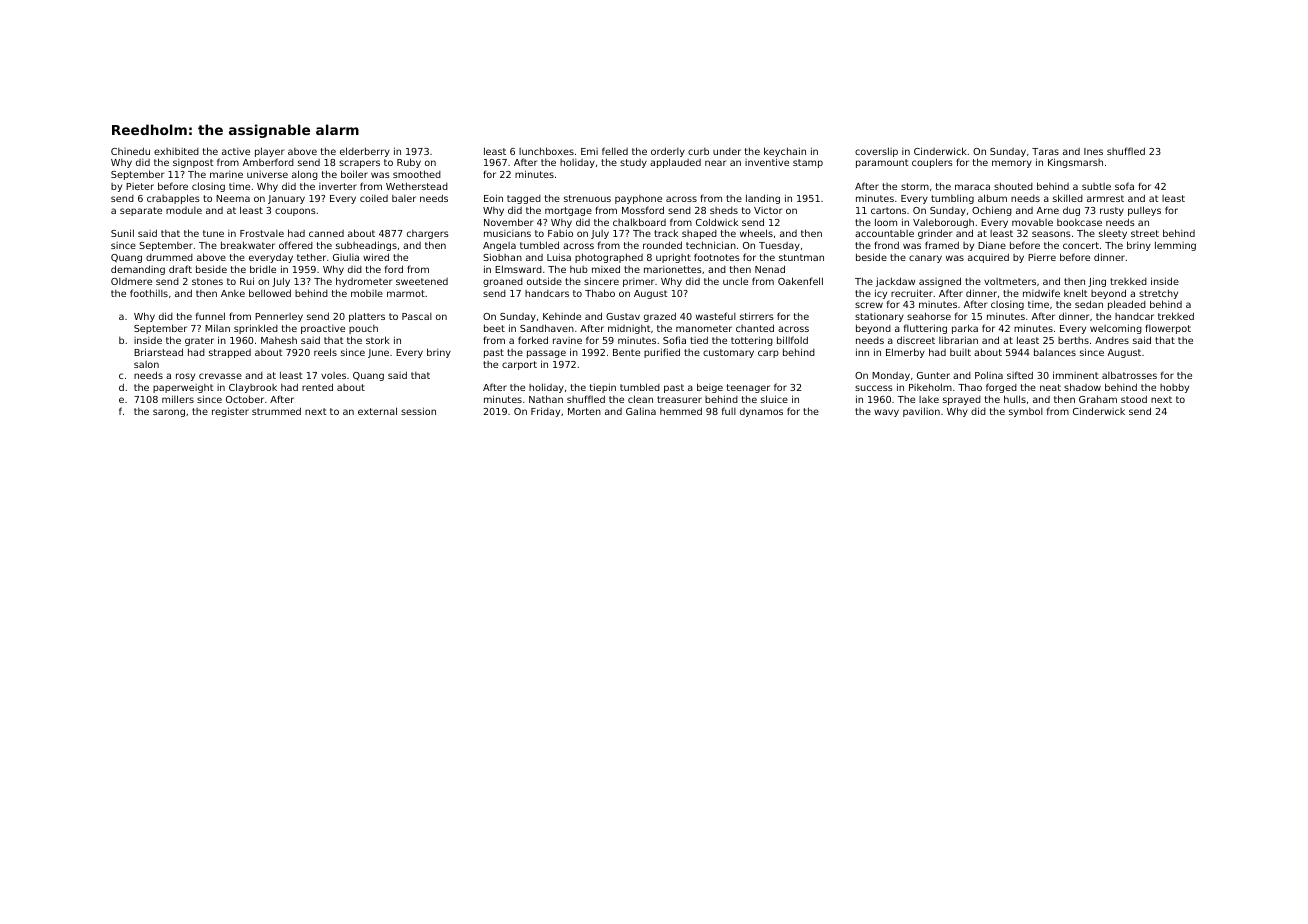  I want to click on marionettes, so click(673, 269).
